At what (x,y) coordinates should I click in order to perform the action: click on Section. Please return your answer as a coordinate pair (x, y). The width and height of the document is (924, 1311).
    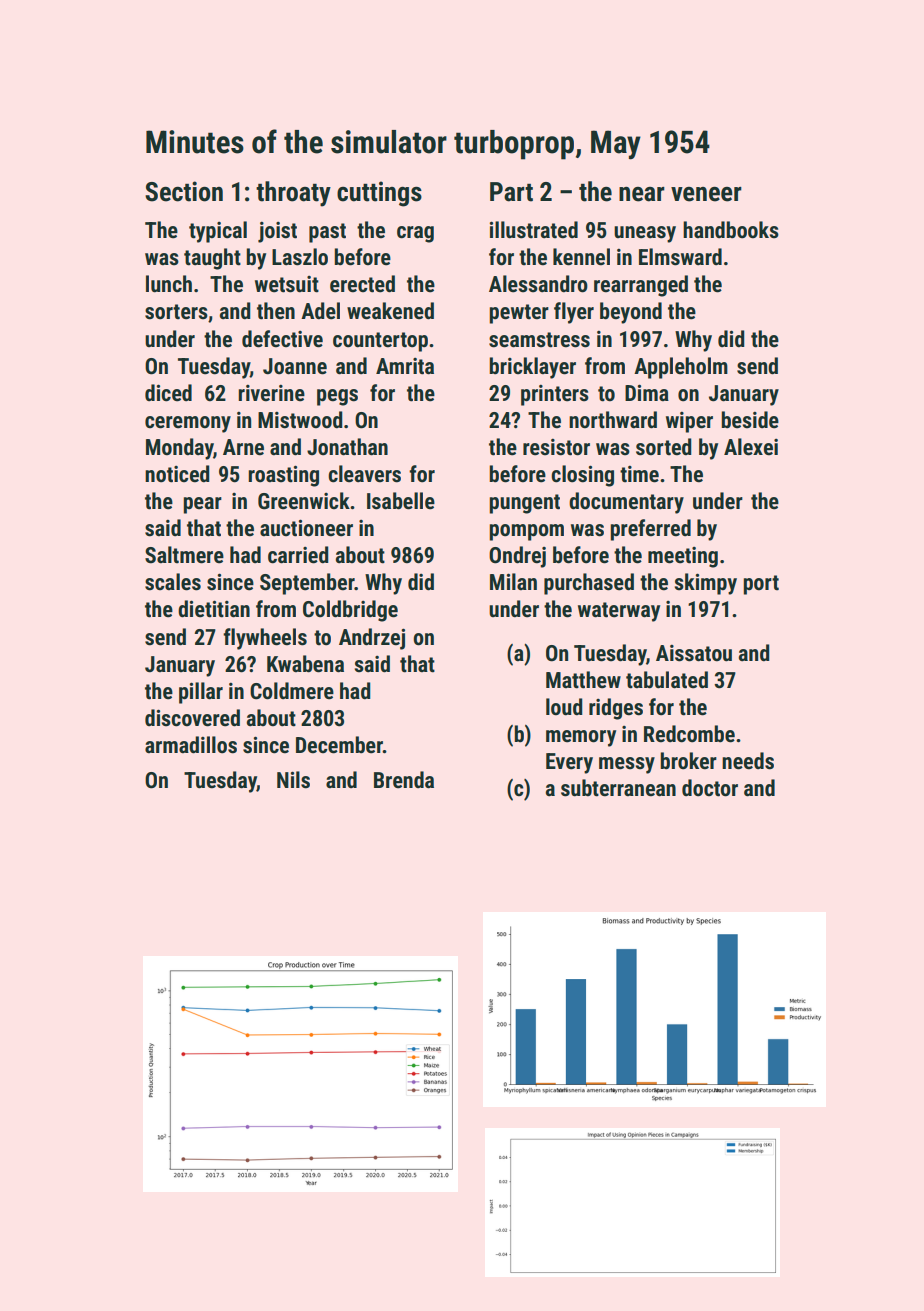
    Looking at the image, I should click on (184, 191).
